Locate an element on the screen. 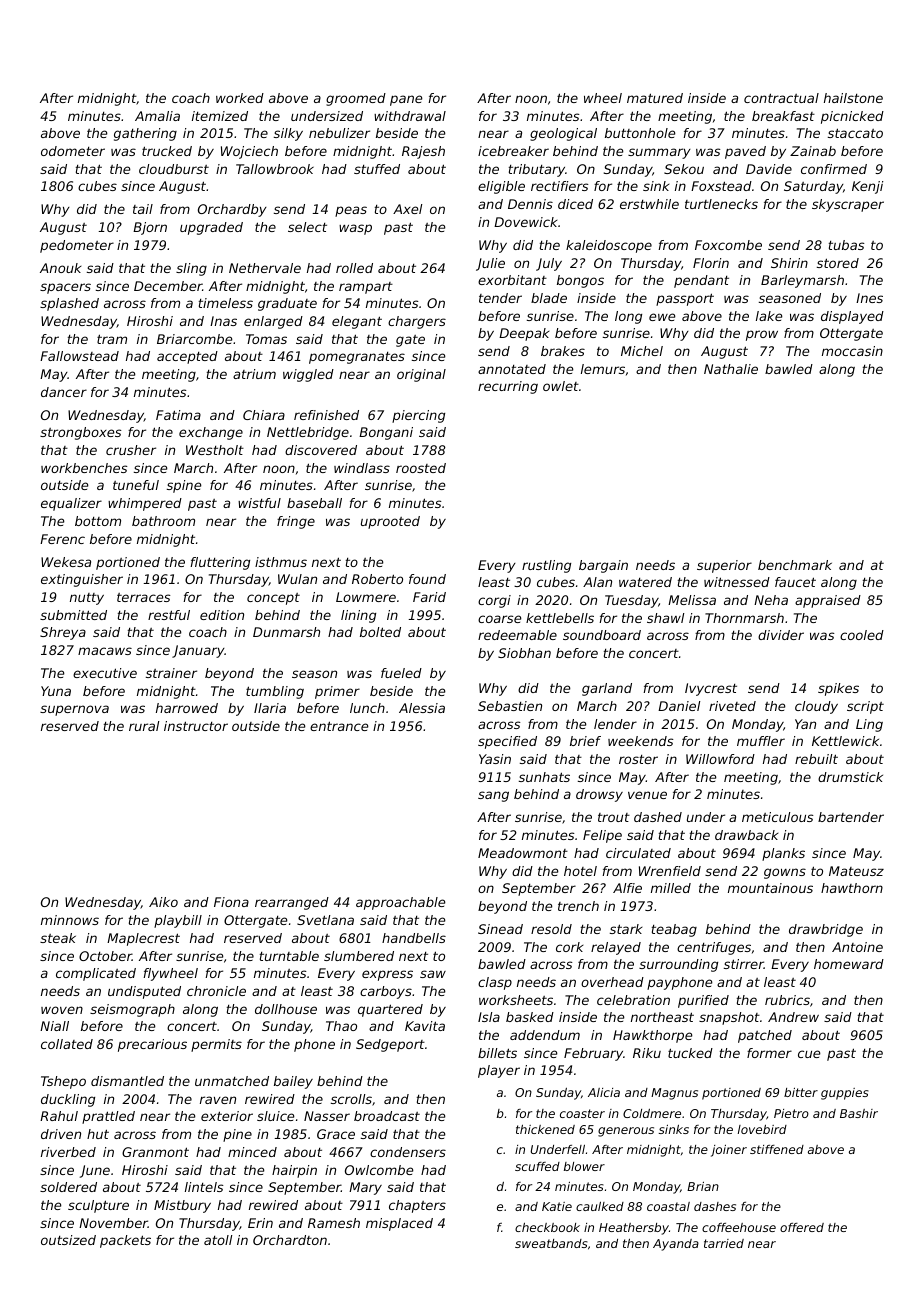 Image resolution: width=924 pixels, height=1308 pixels. worked is located at coordinates (240, 98).
